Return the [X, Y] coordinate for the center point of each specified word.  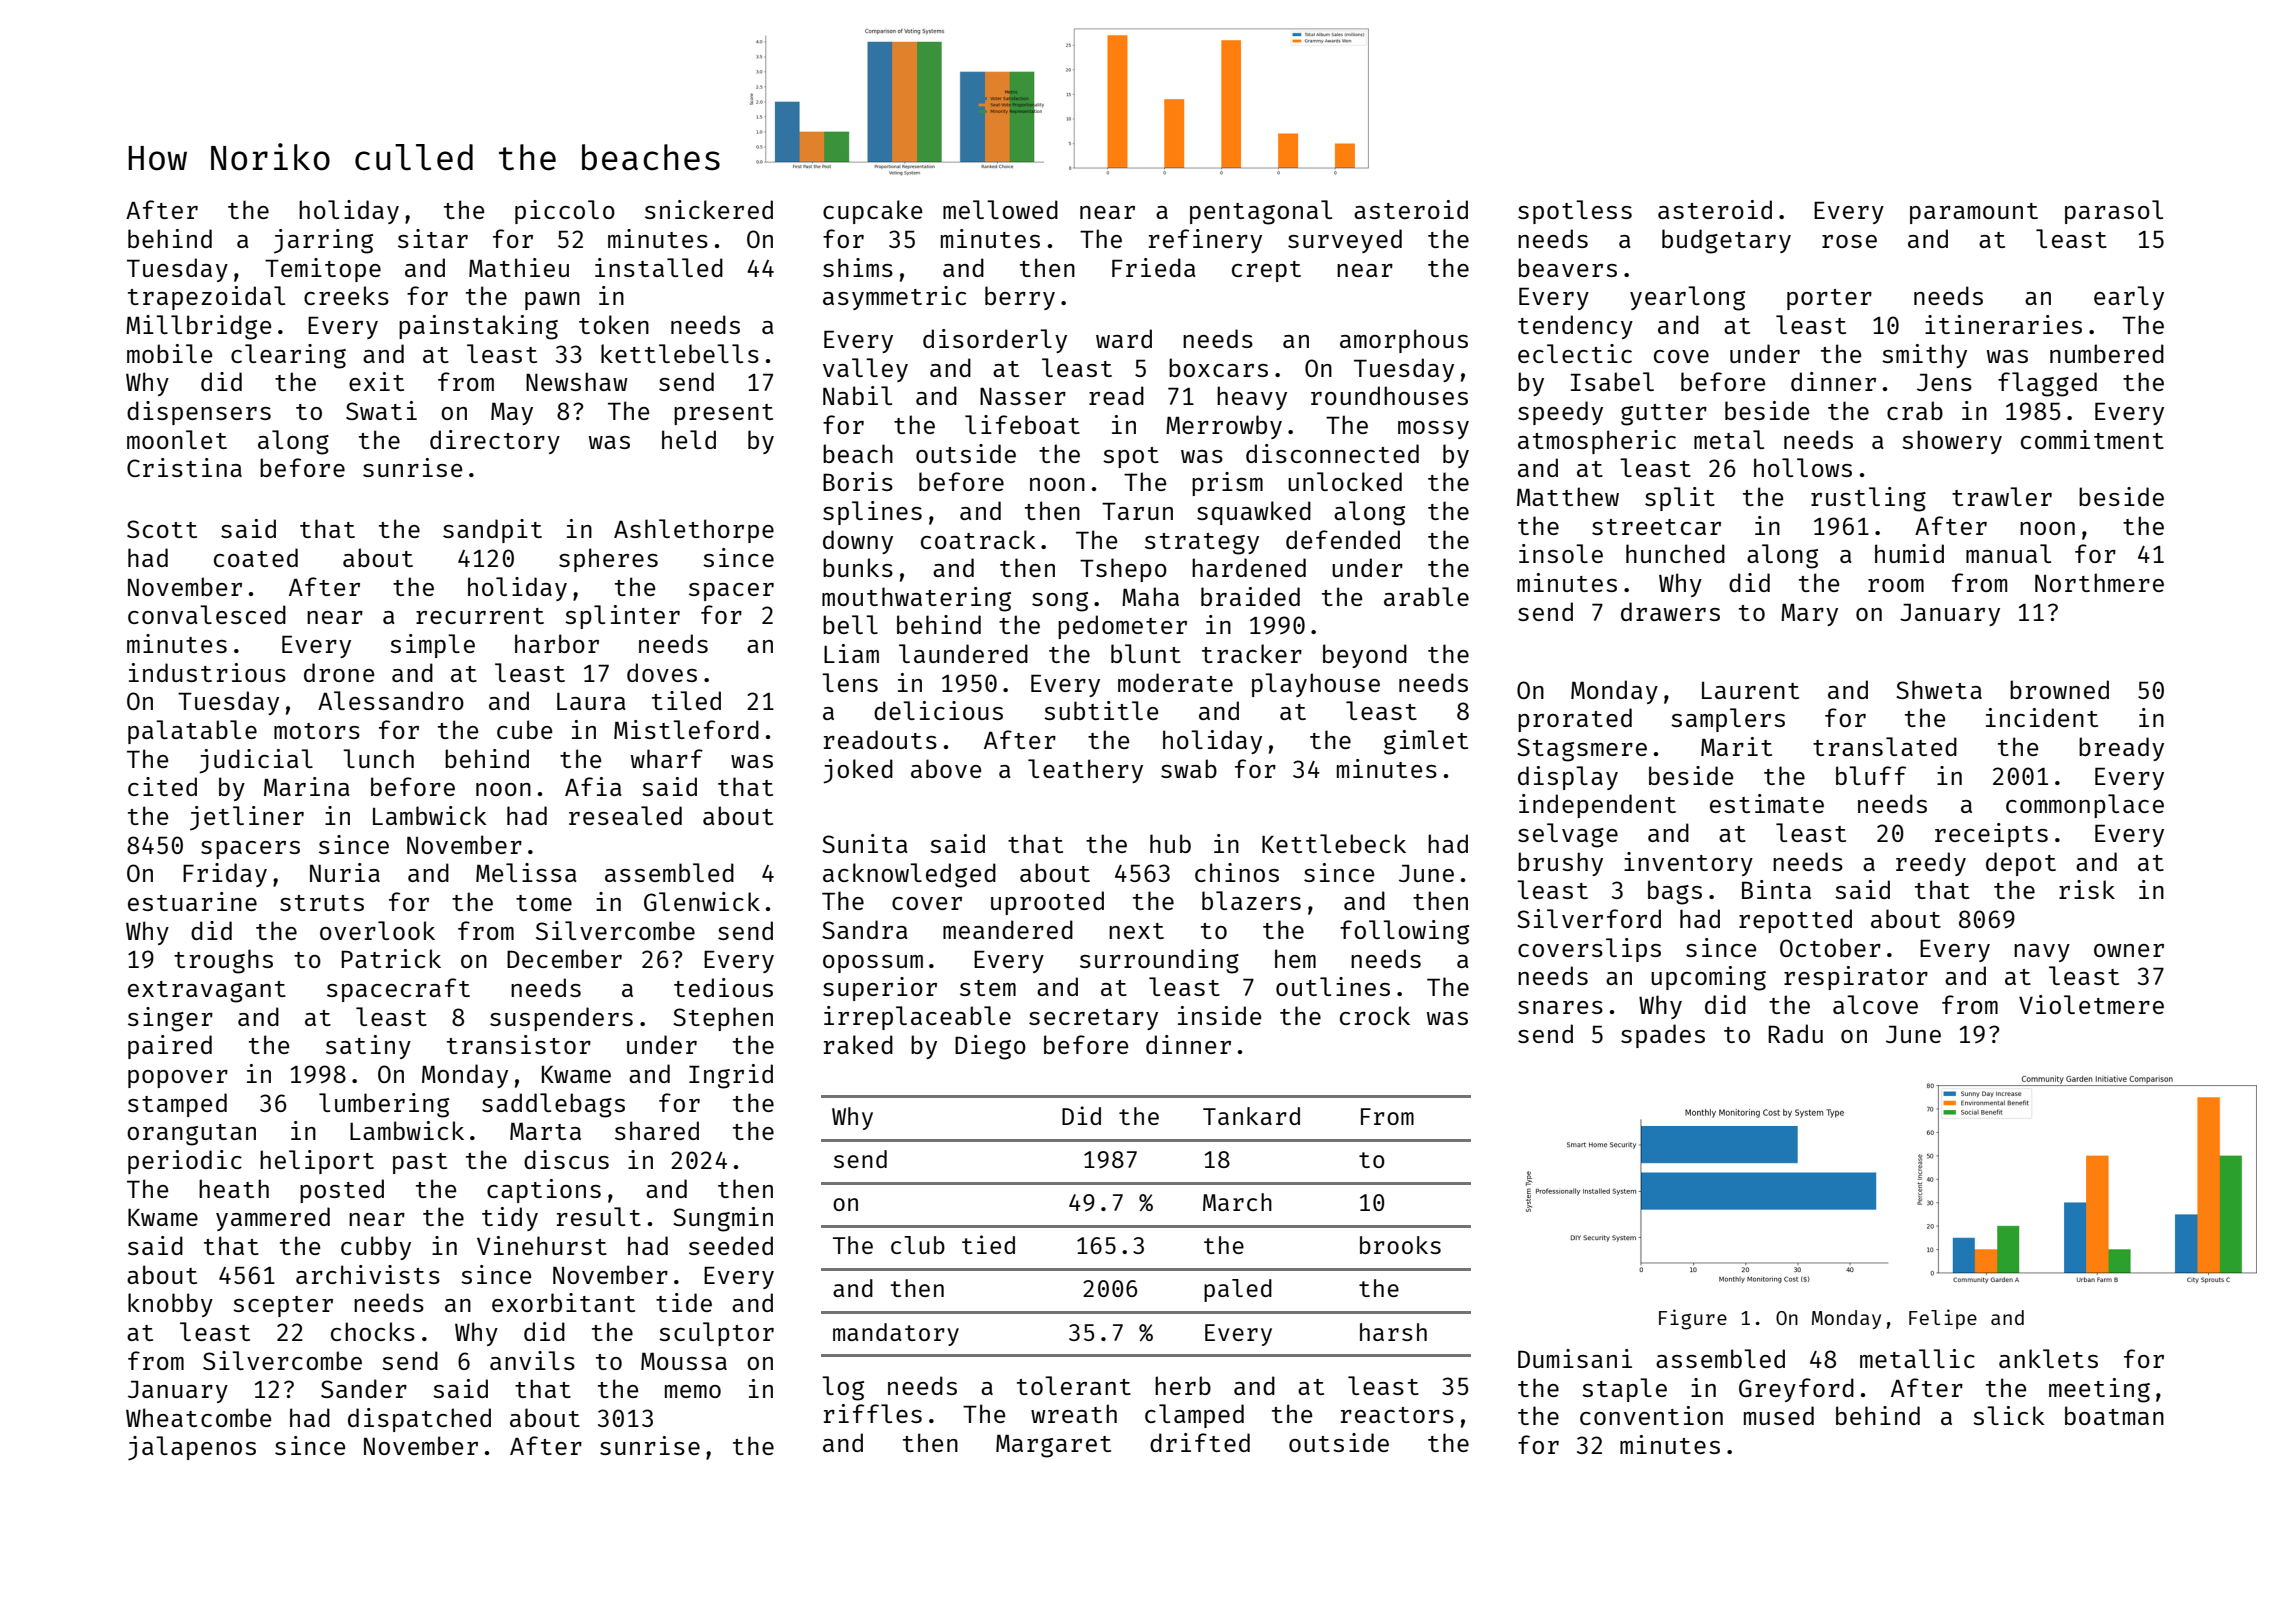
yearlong [1687, 298]
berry [1020, 298]
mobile [169, 353]
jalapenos [192, 1448]
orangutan [191, 1135]
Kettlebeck [1334, 843]
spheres [608, 560]
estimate [1767, 803]
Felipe [1943, 1319]
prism [1227, 484]
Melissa [526, 872]
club [918, 1245]
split [1680, 499]
